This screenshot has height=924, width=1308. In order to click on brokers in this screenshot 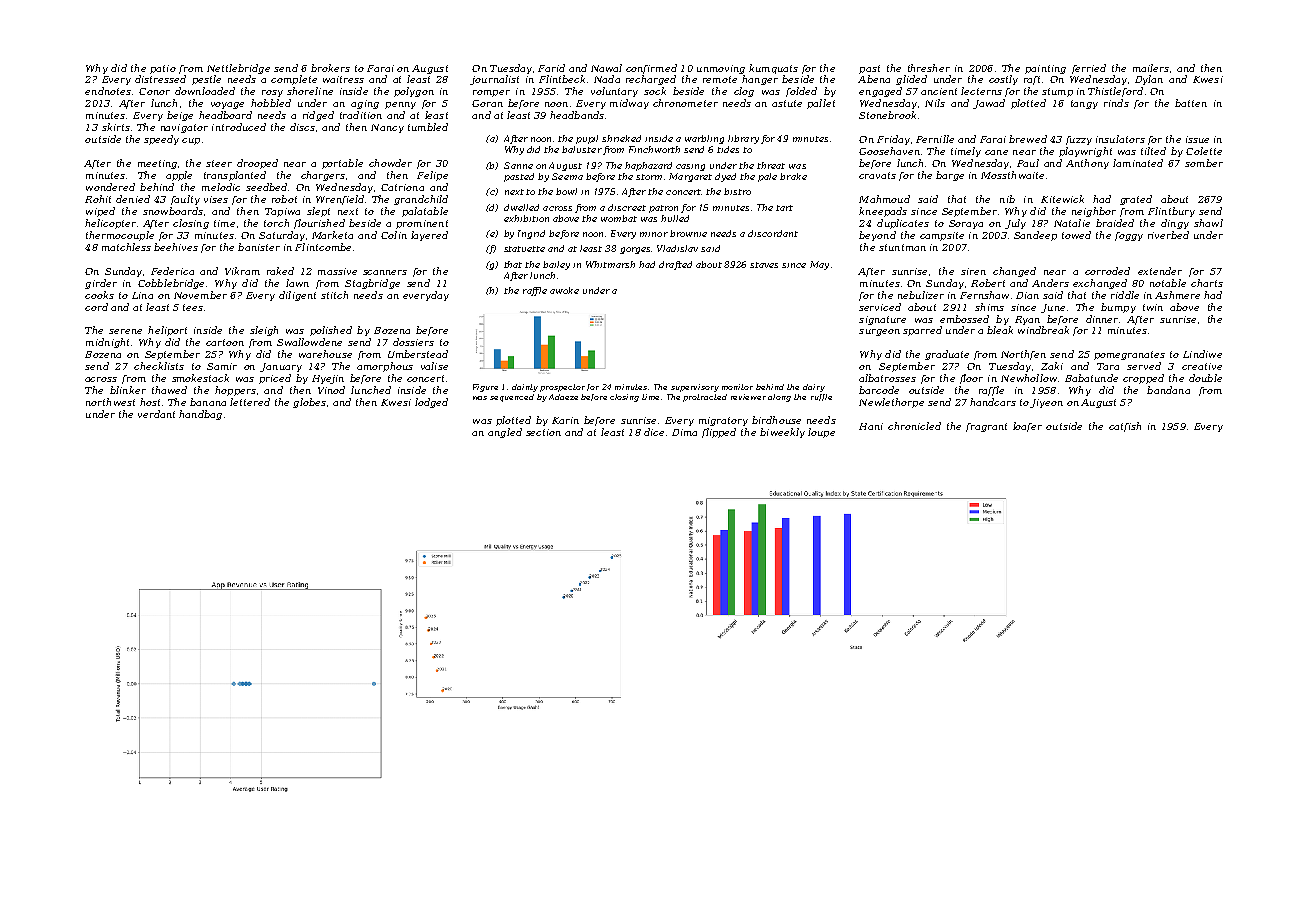, I will do `click(330, 68)`.
